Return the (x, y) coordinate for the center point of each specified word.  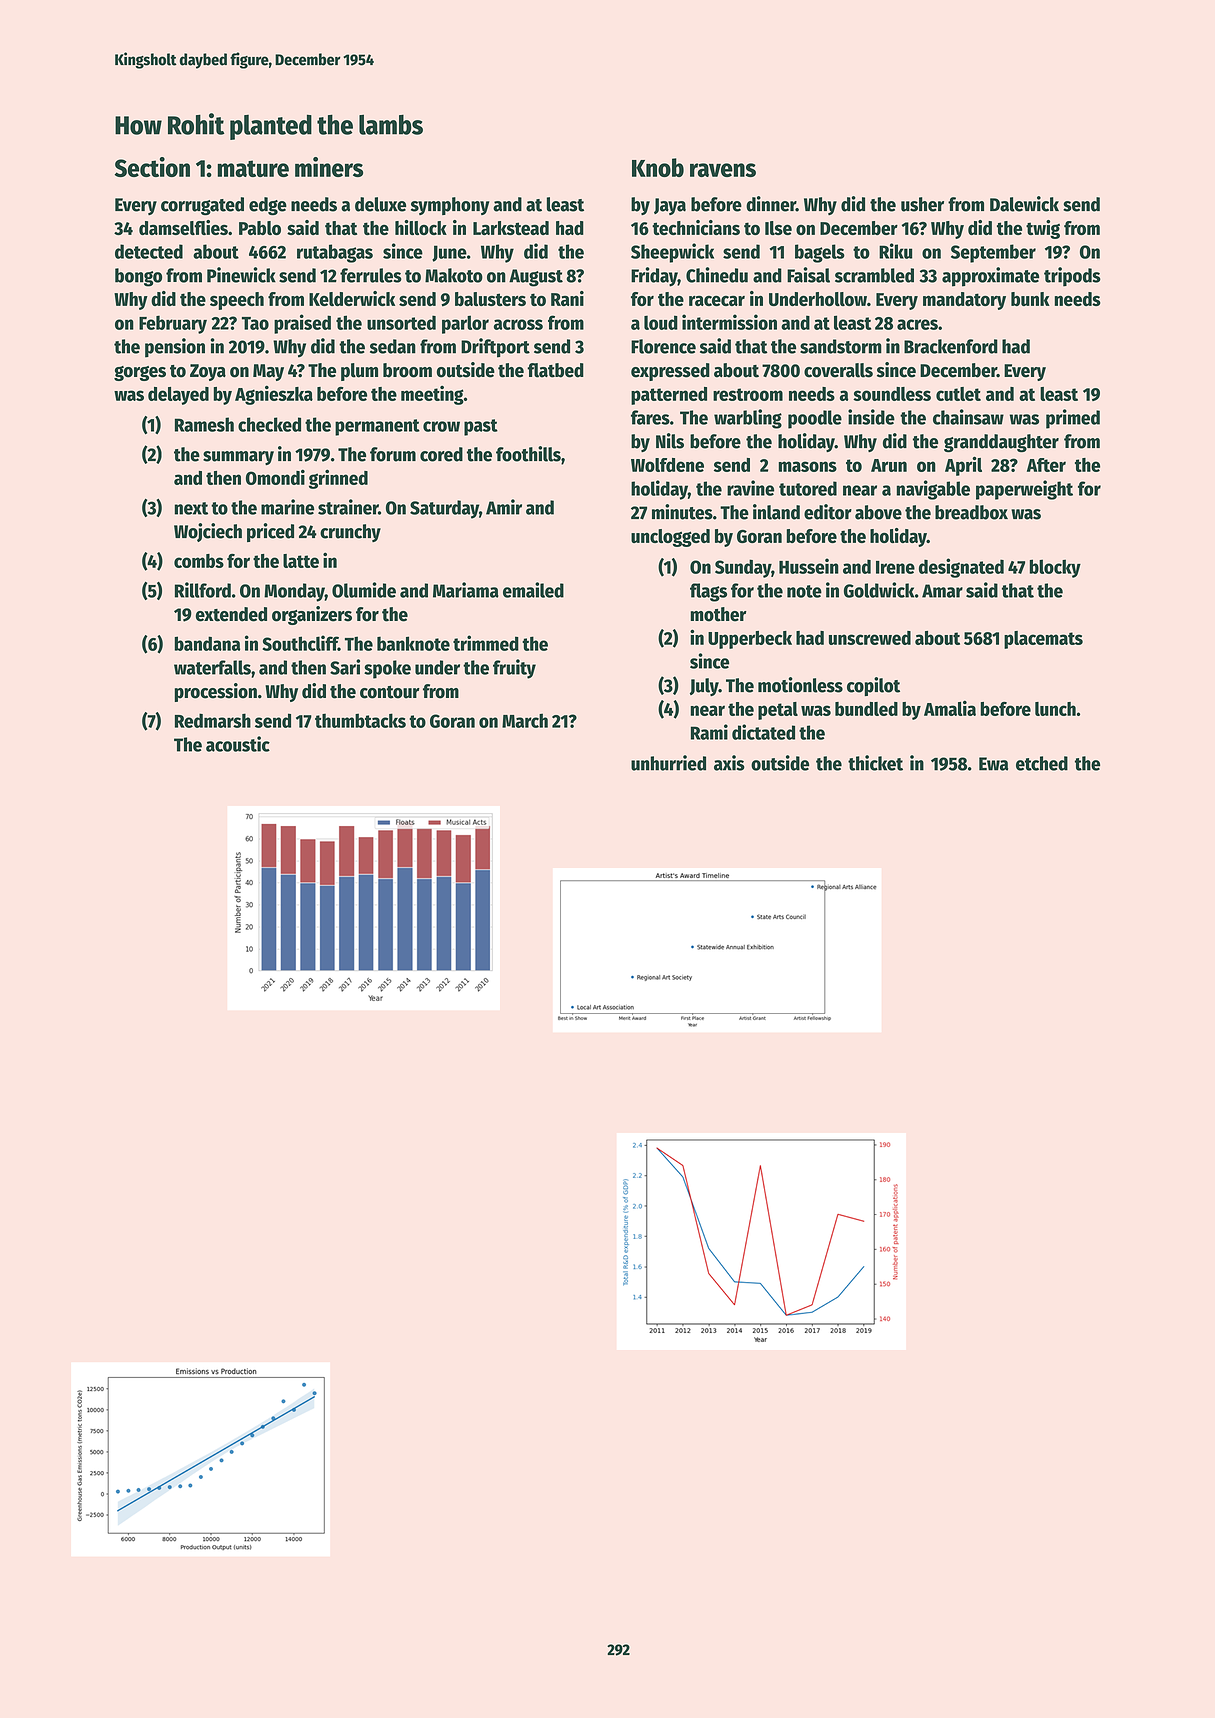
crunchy (350, 533)
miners (329, 167)
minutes (682, 512)
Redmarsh (213, 720)
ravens (723, 170)
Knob (658, 167)
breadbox (971, 512)
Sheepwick (672, 253)
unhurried (668, 763)
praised (302, 324)
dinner (771, 204)
